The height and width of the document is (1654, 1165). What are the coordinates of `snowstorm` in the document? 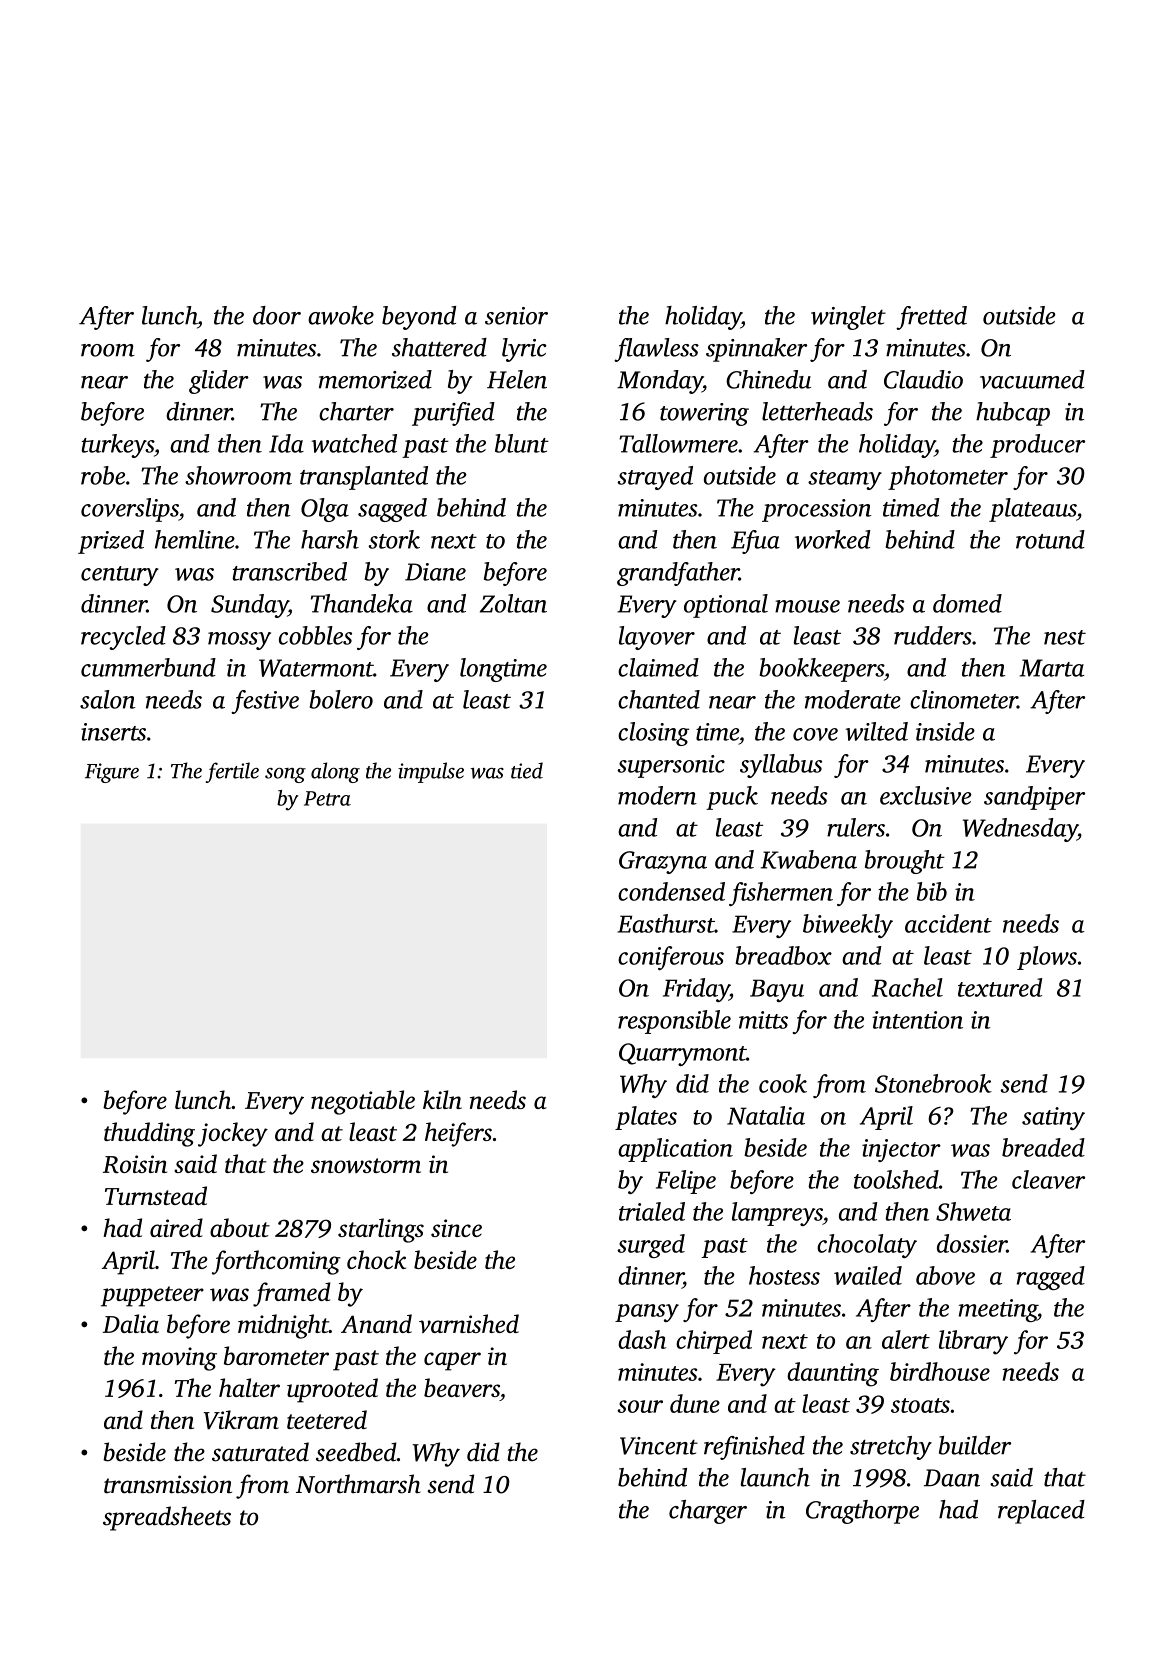 It's located at (366, 1165).
